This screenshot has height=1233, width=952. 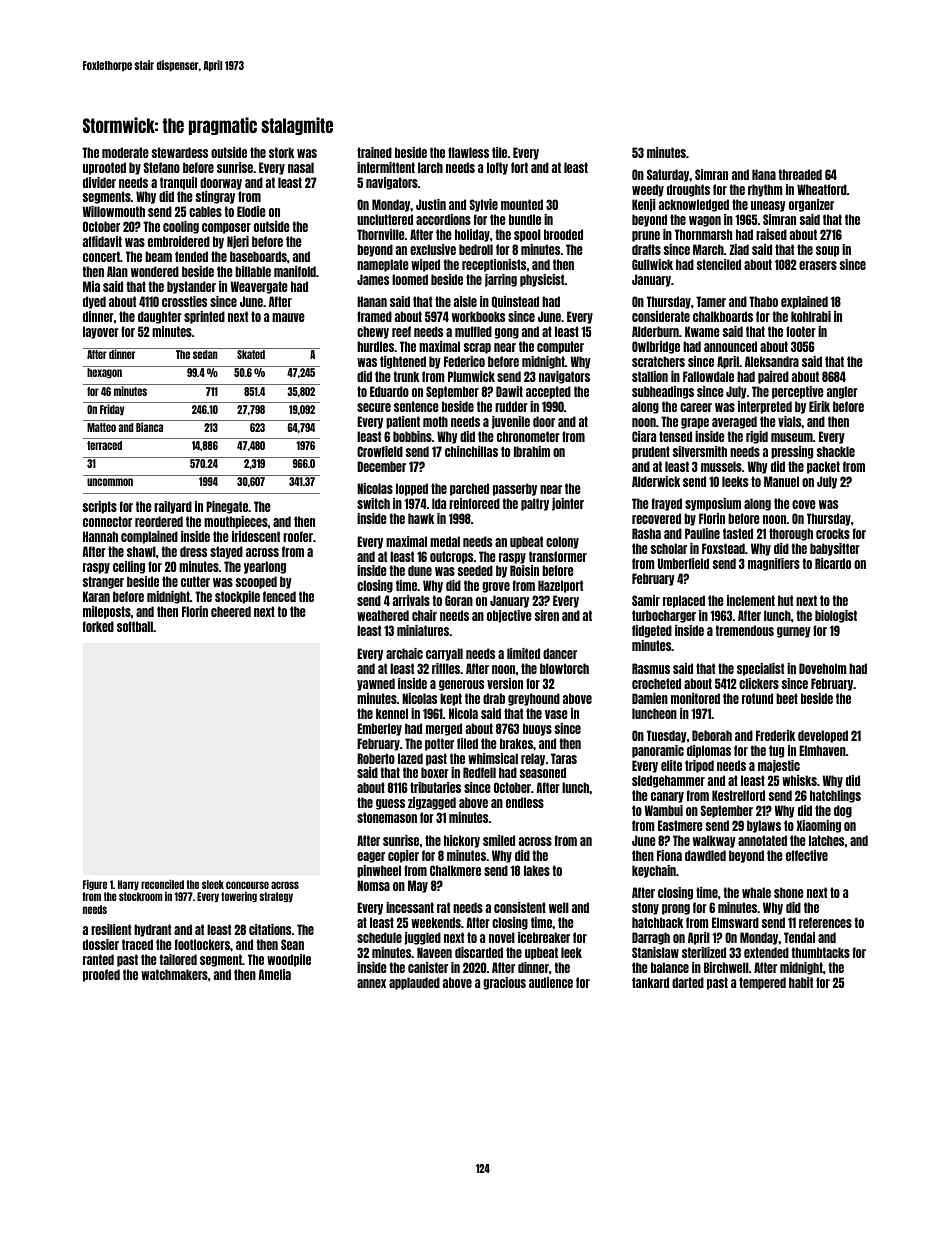 What do you see at coordinates (135, 626) in the screenshot?
I see `softball` at bounding box center [135, 626].
